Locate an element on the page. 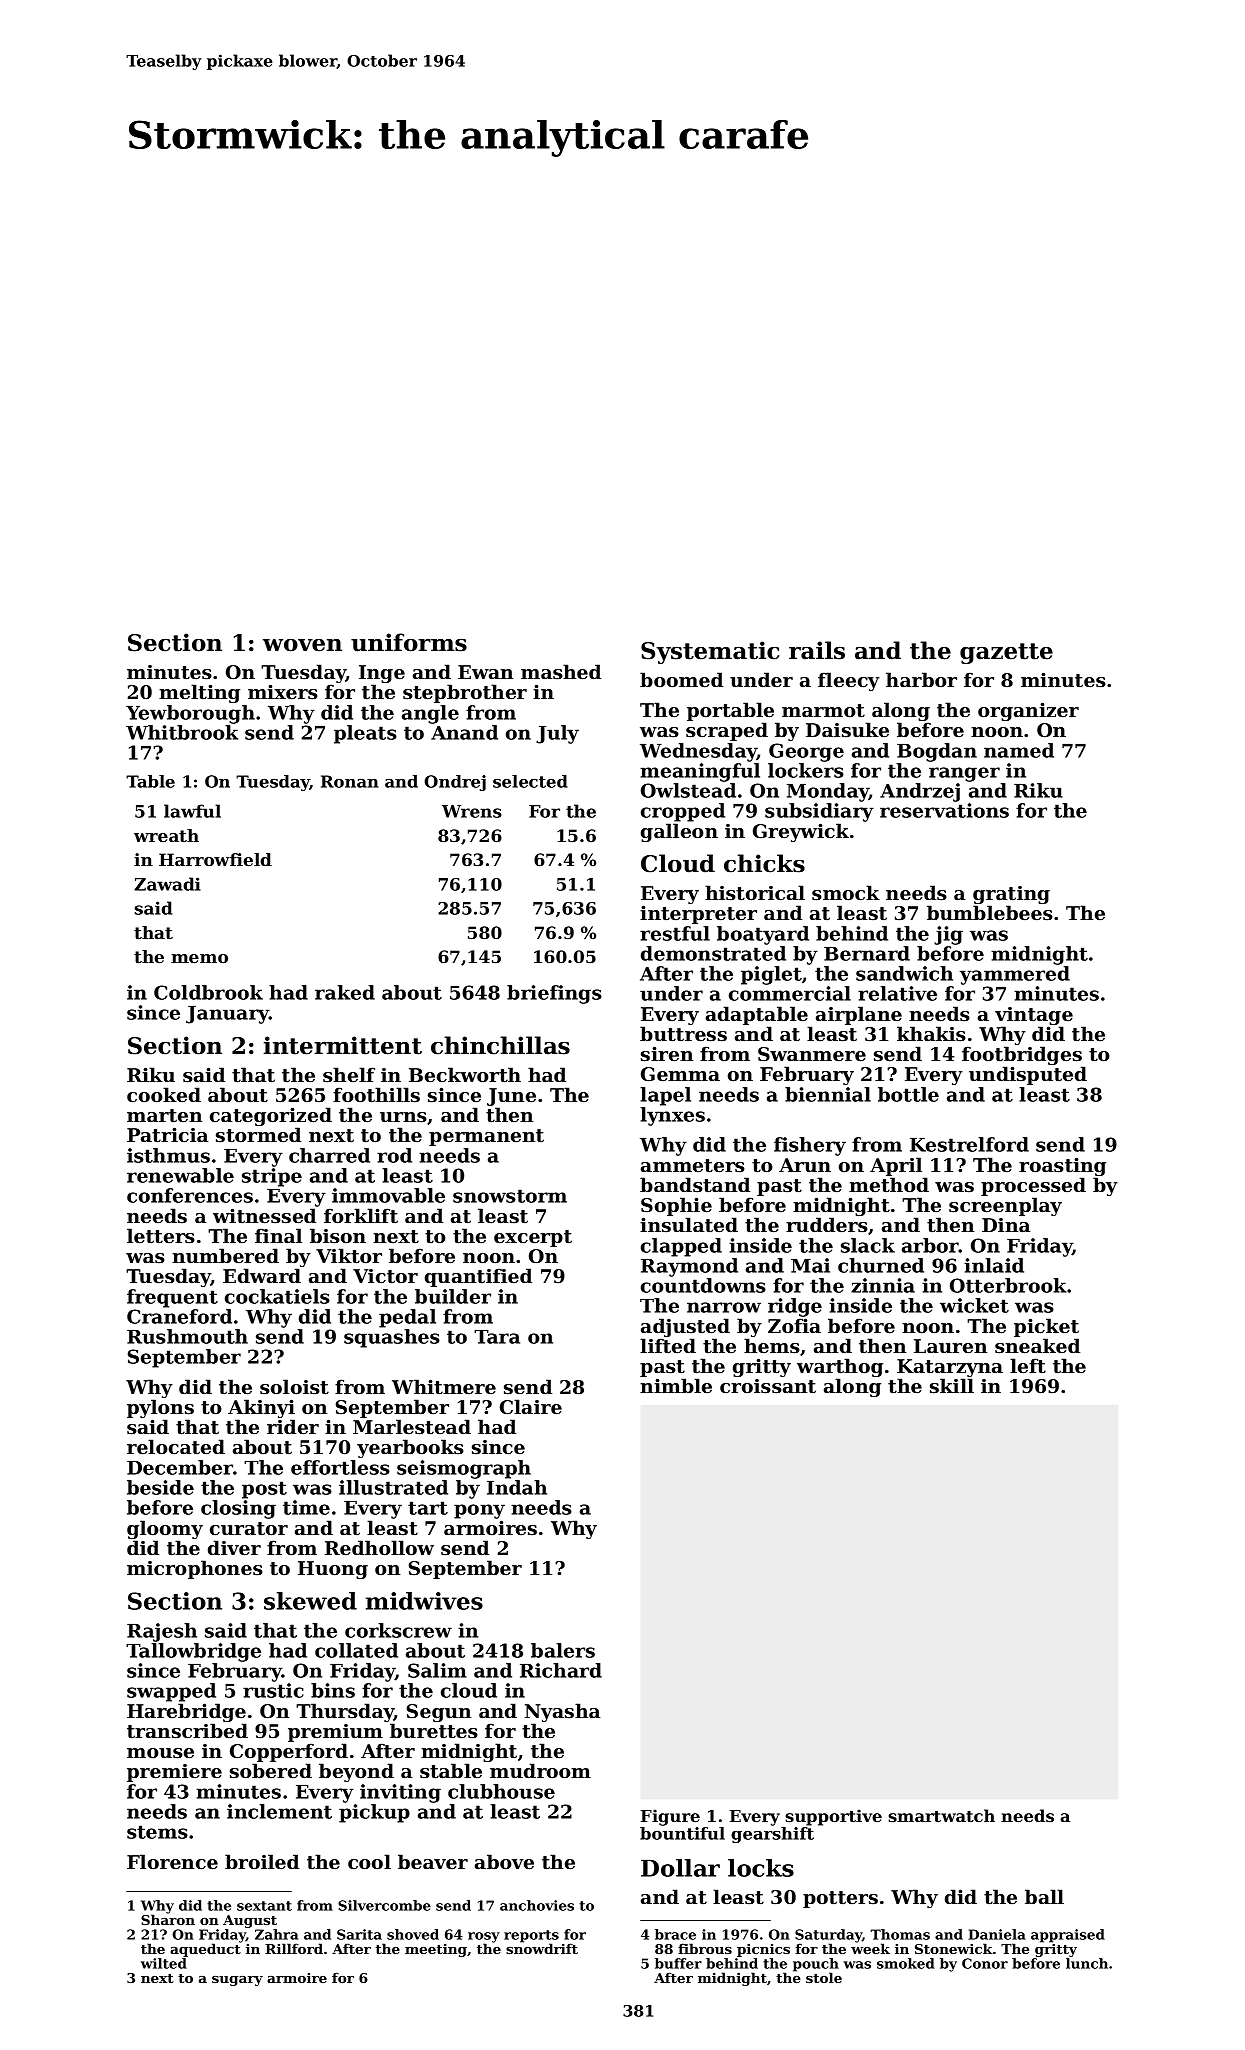 The image size is (1245, 2050). woven is located at coordinates (302, 645).
